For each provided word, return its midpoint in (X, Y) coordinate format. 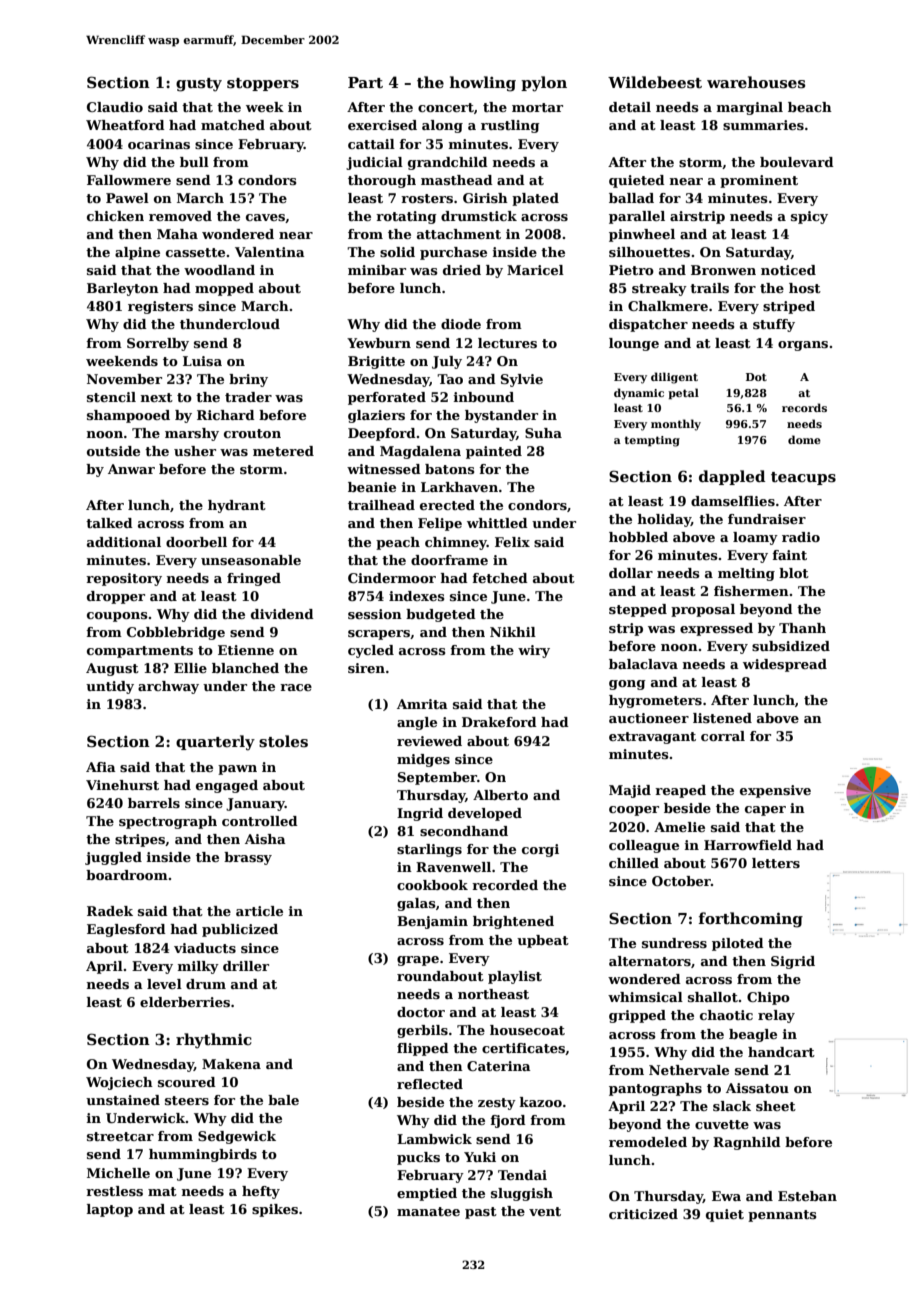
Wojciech (119, 1083)
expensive (775, 791)
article (259, 911)
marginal (750, 108)
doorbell (196, 542)
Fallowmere (129, 180)
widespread (785, 665)
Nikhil (513, 632)
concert (446, 107)
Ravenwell (453, 867)
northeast (493, 994)
